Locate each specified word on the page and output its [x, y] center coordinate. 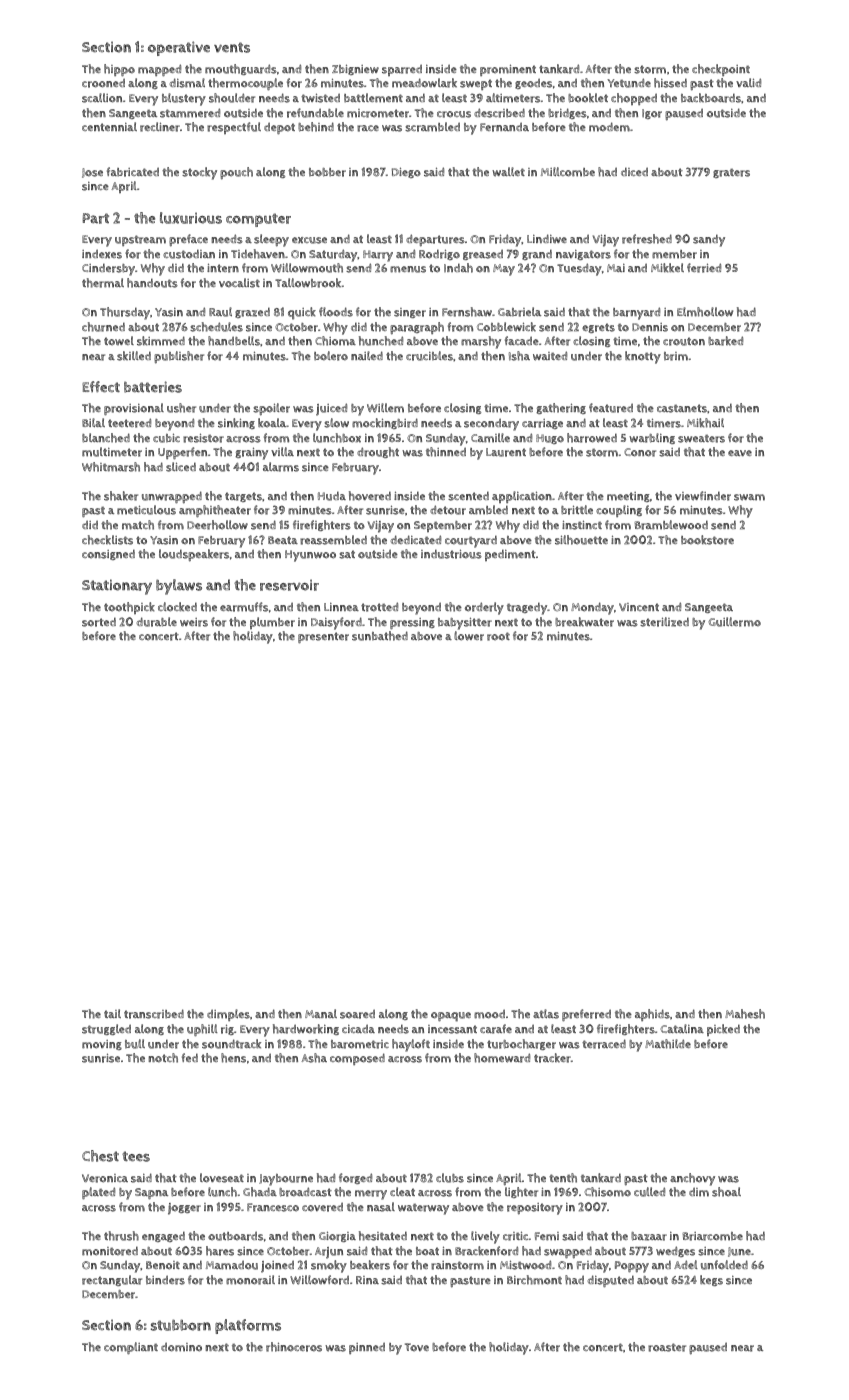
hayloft [411, 1045]
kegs [711, 1280]
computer [258, 220]
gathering [561, 408]
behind [316, 127]
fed [190, 1057]
